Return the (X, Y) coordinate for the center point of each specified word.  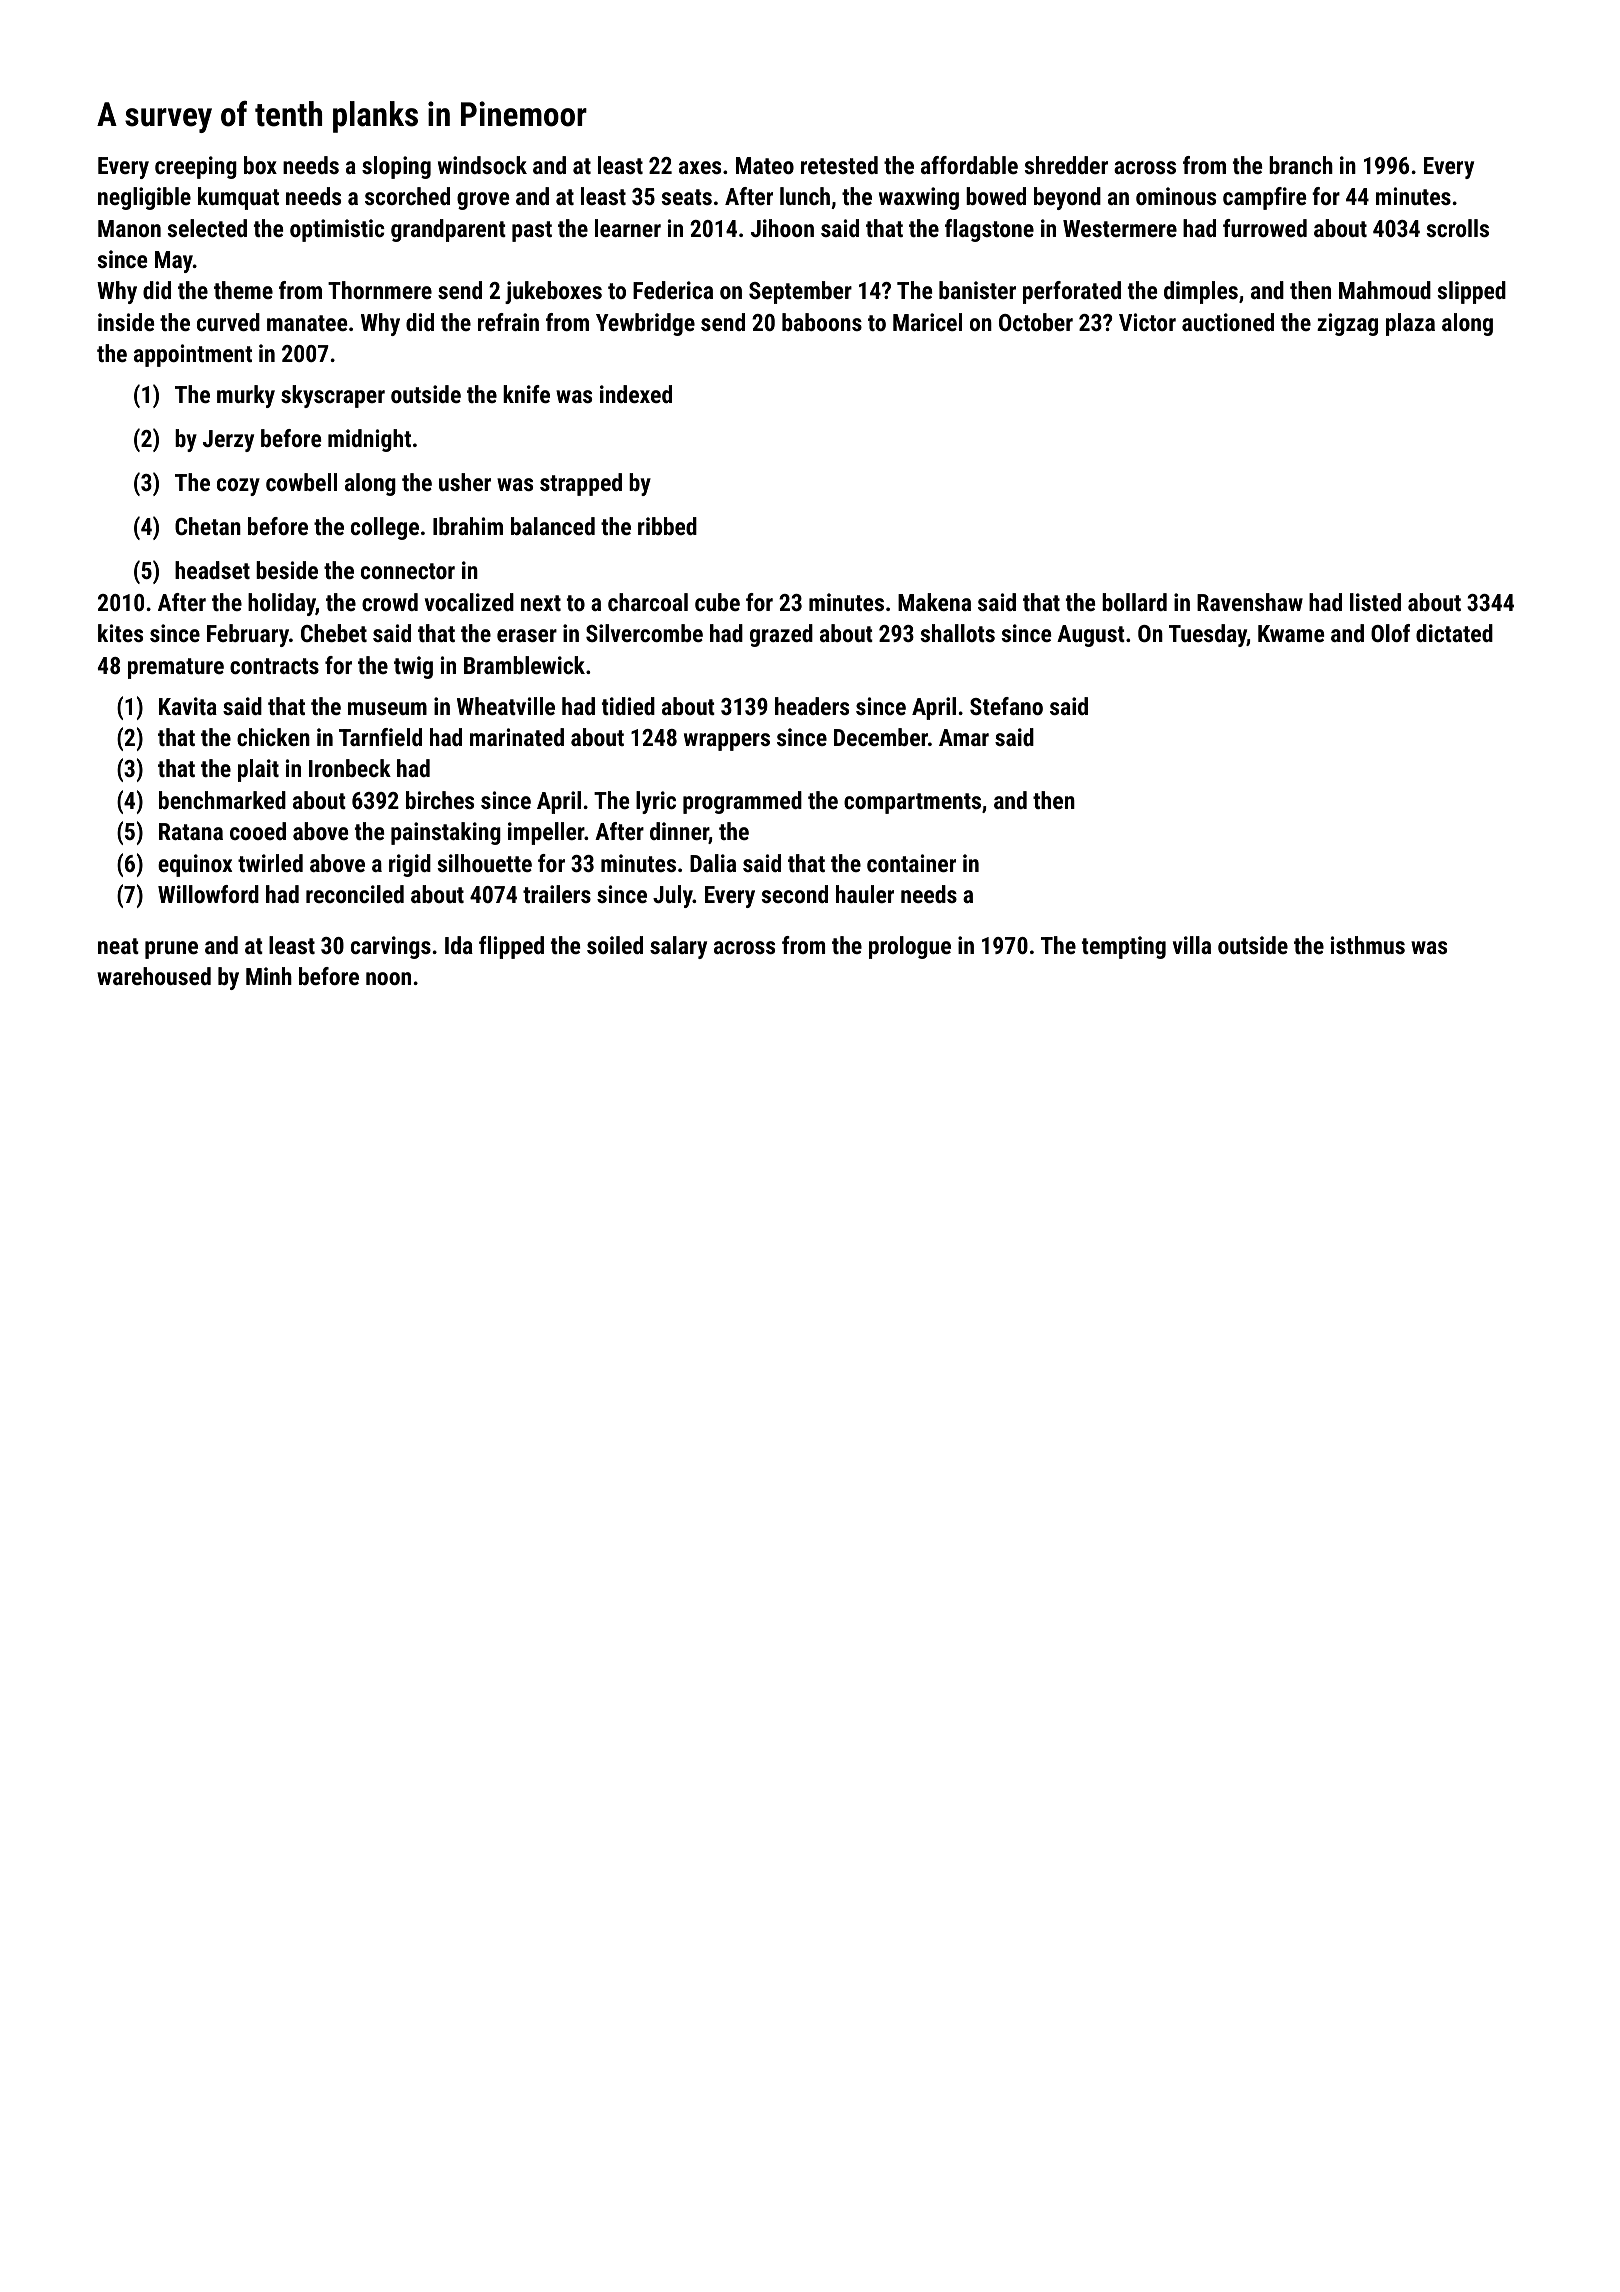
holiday (282, 604)
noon (388, 978)
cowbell (301, 482)
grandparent (448, 230)
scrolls (1458, 228)
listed (1375, 602)
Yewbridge (645, 324)
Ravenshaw (1250, 602)
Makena (934, 602)
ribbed (667, 526)
